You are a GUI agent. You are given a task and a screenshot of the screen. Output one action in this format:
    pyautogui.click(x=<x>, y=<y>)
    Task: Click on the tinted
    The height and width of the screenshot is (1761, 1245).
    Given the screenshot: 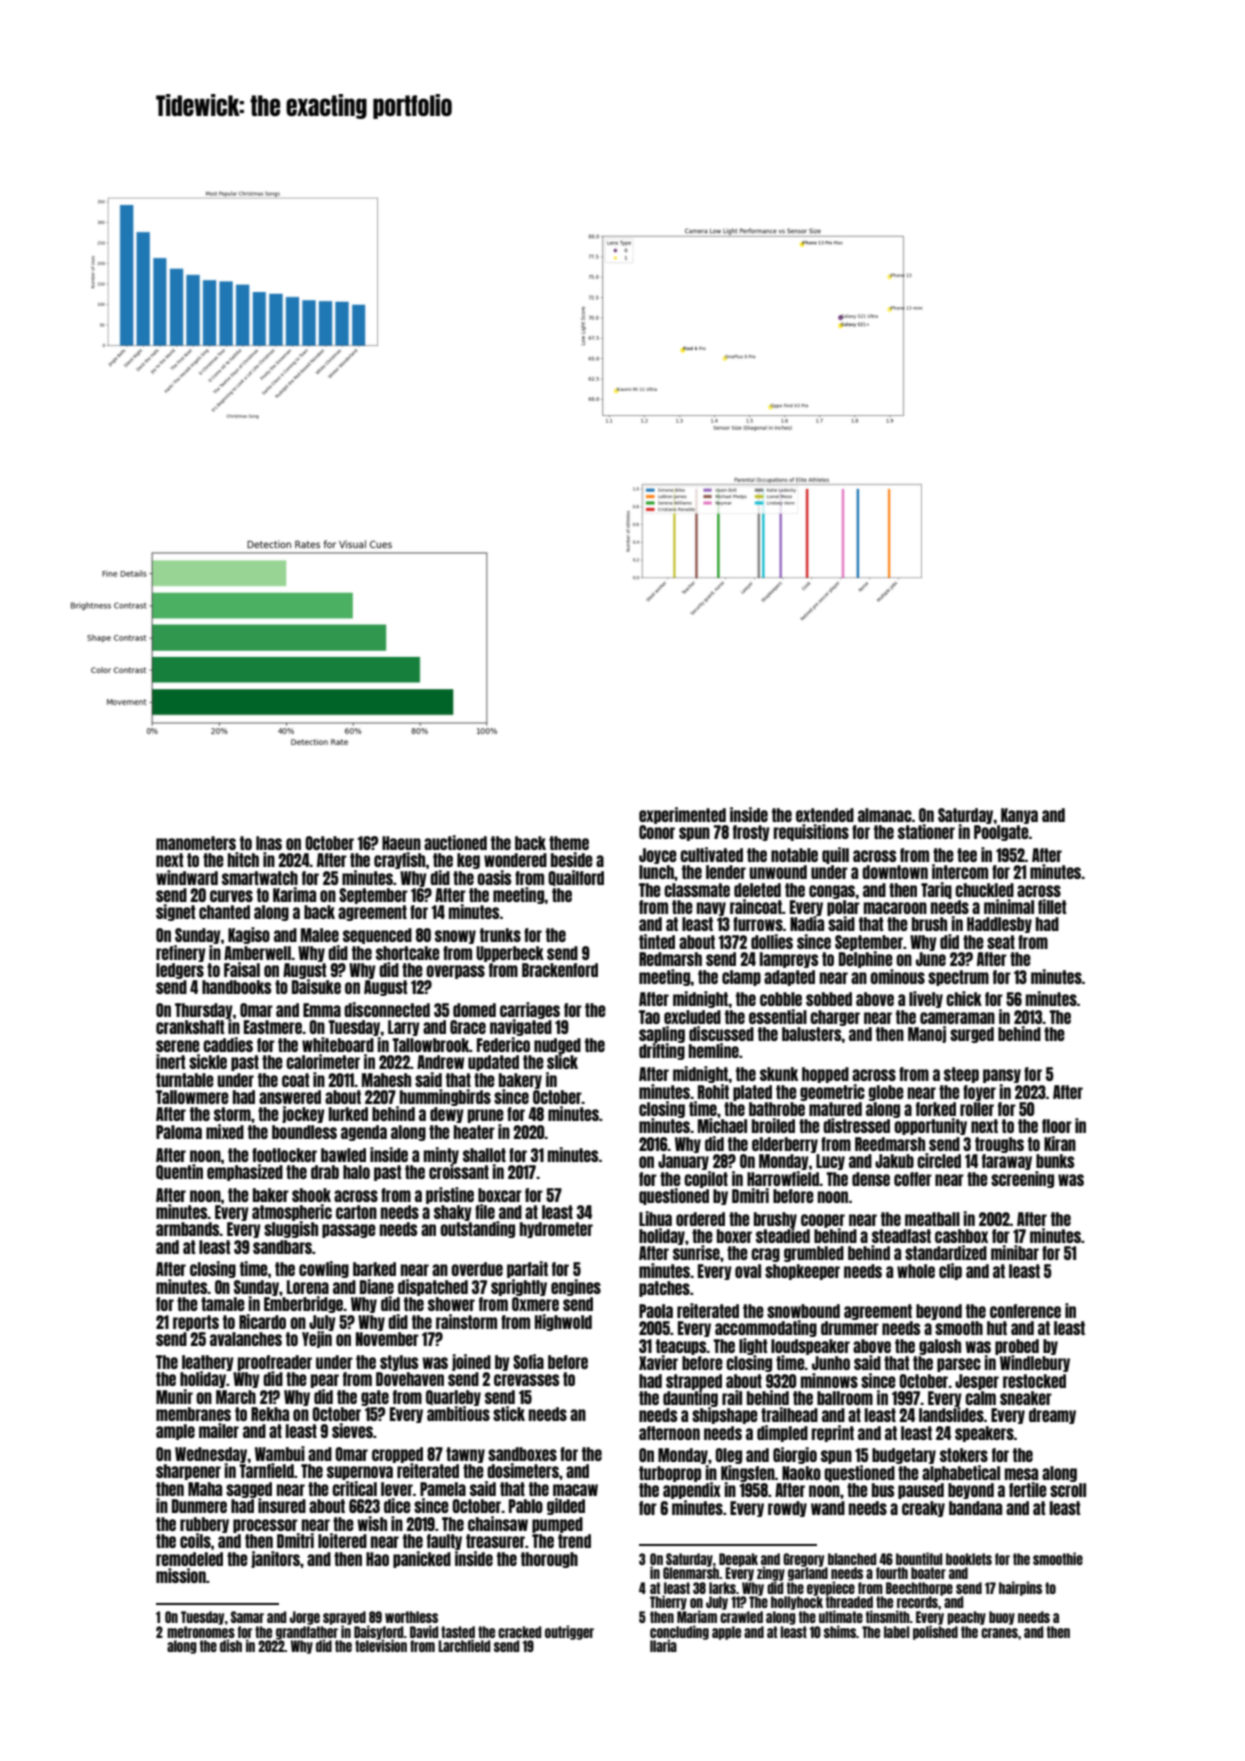 What is the action you would take?
    pyautogui.click(x=657, y=941)
